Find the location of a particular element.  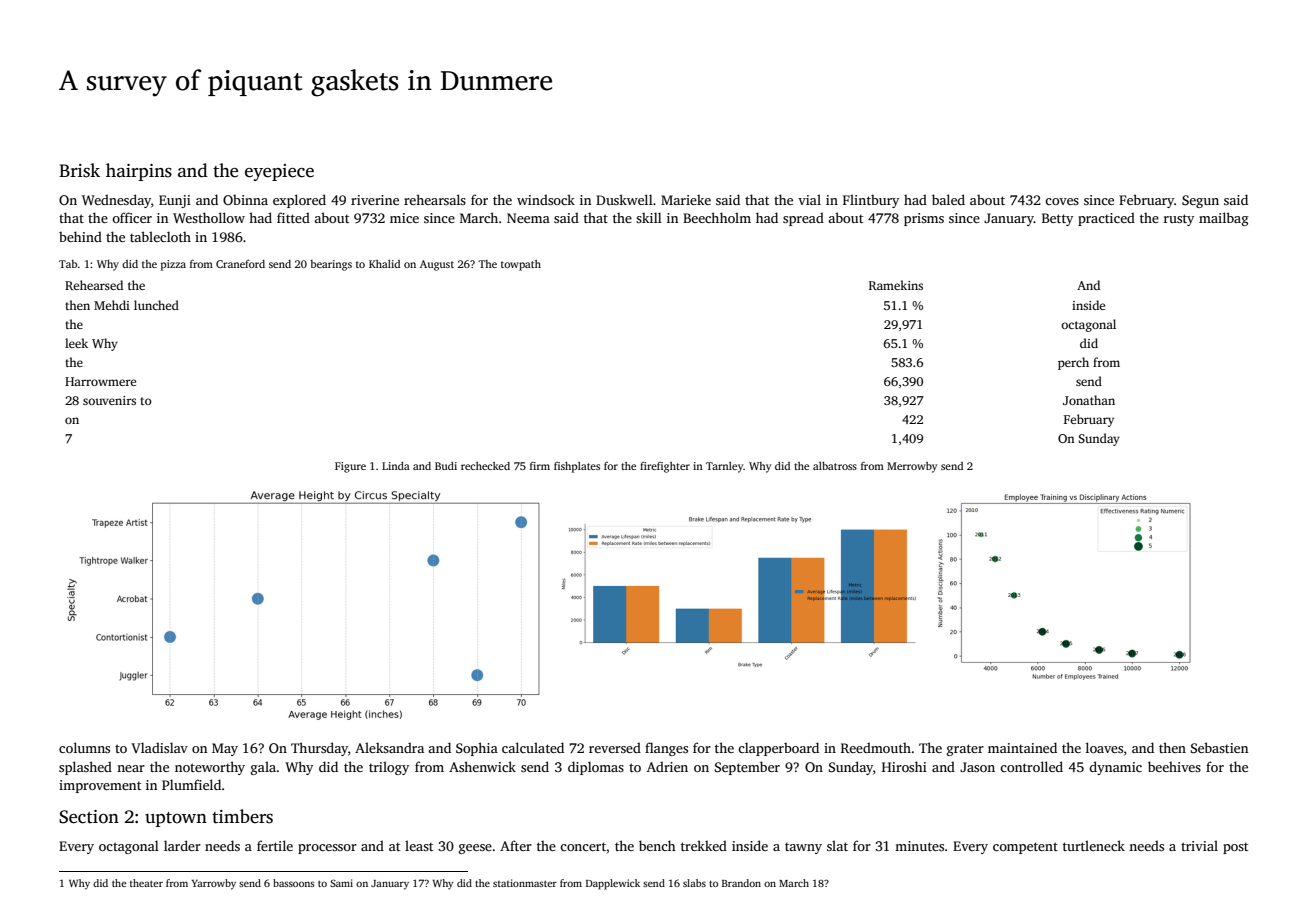

Duskwell is located at coordinates (624, 199).
